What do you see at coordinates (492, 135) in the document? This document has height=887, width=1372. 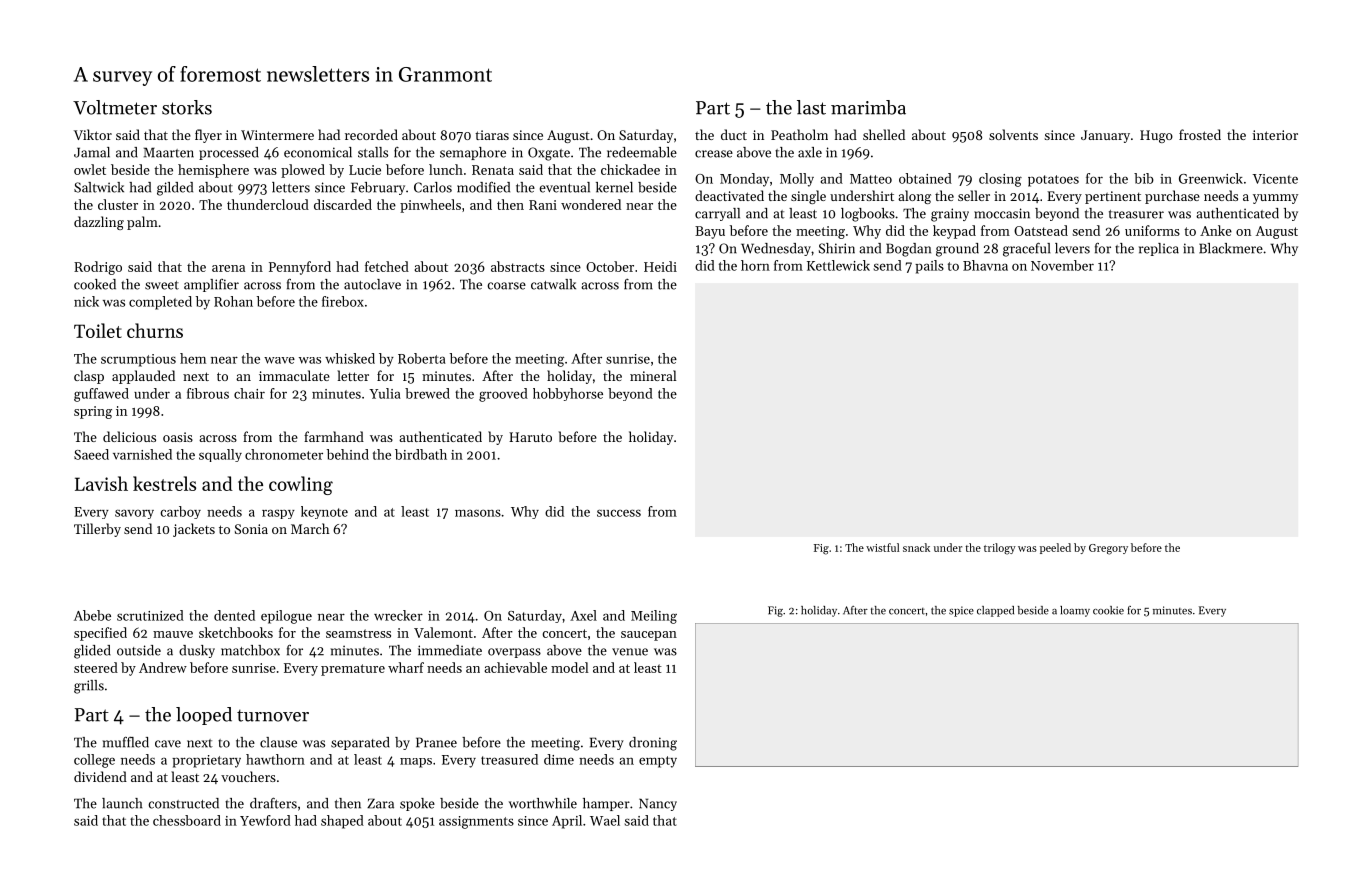 I see `tiaras` at bounding box center [492, 135].
